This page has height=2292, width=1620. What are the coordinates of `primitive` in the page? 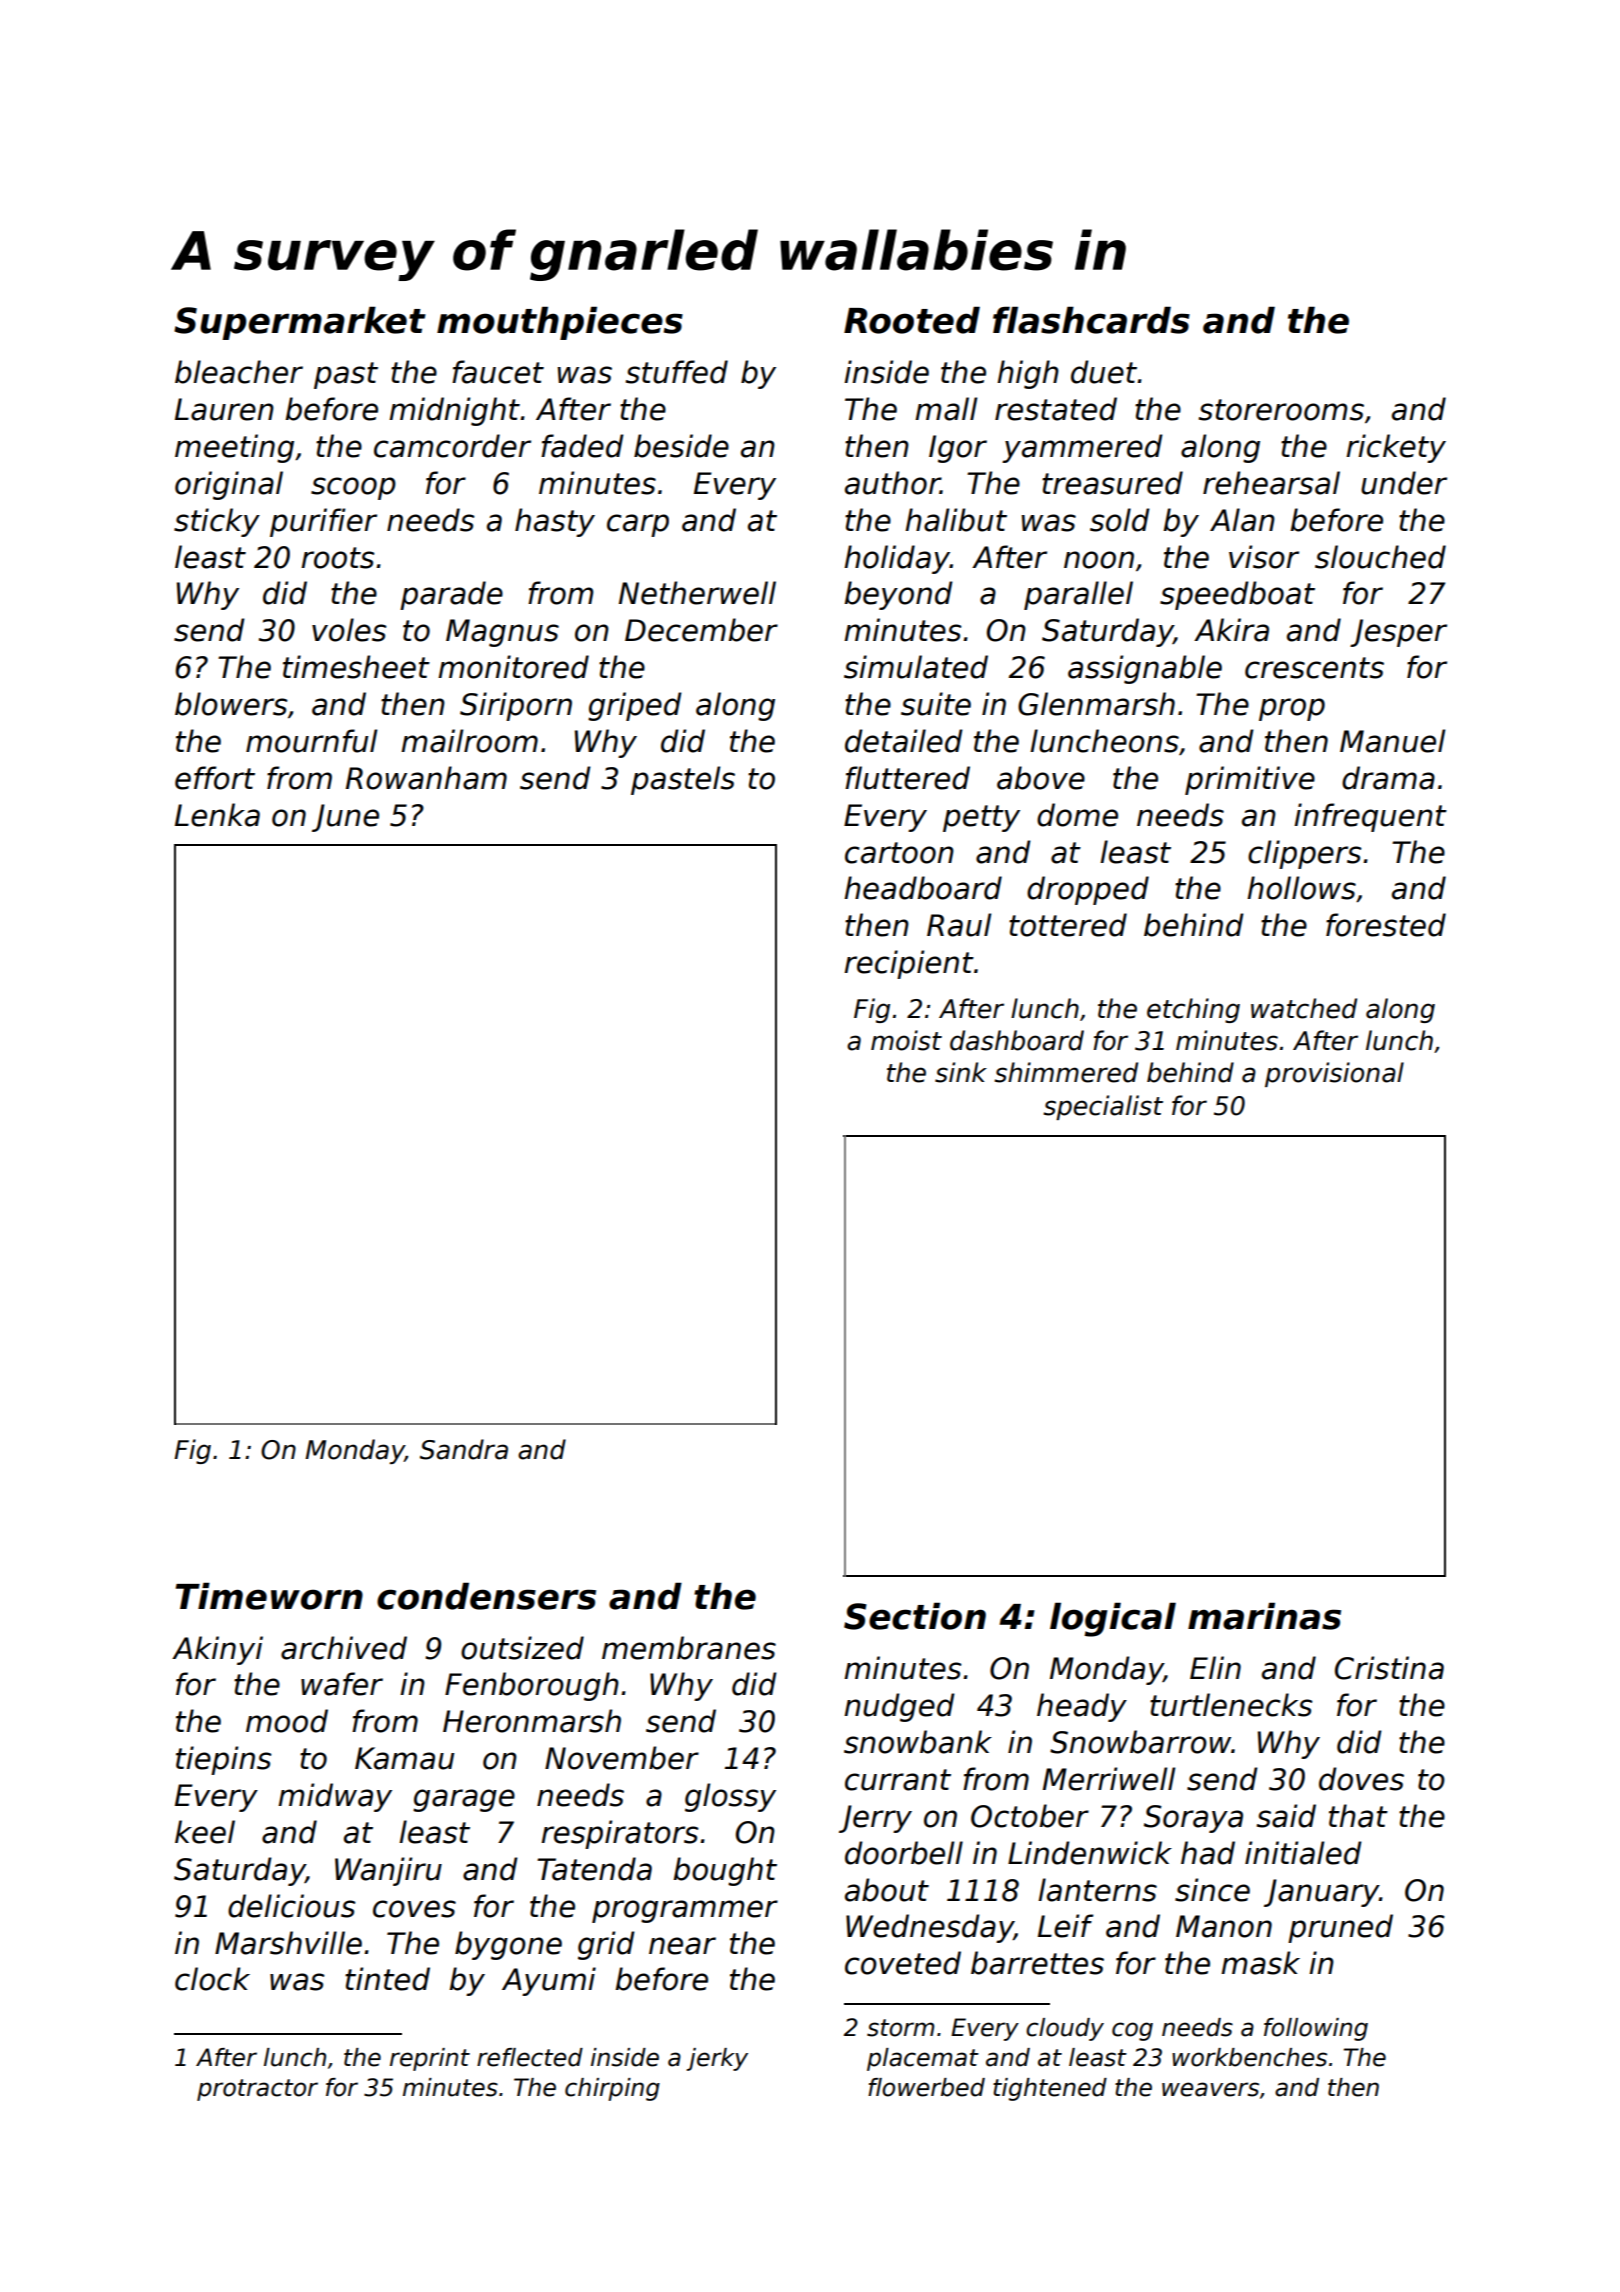 It's located at (1250, 780).
